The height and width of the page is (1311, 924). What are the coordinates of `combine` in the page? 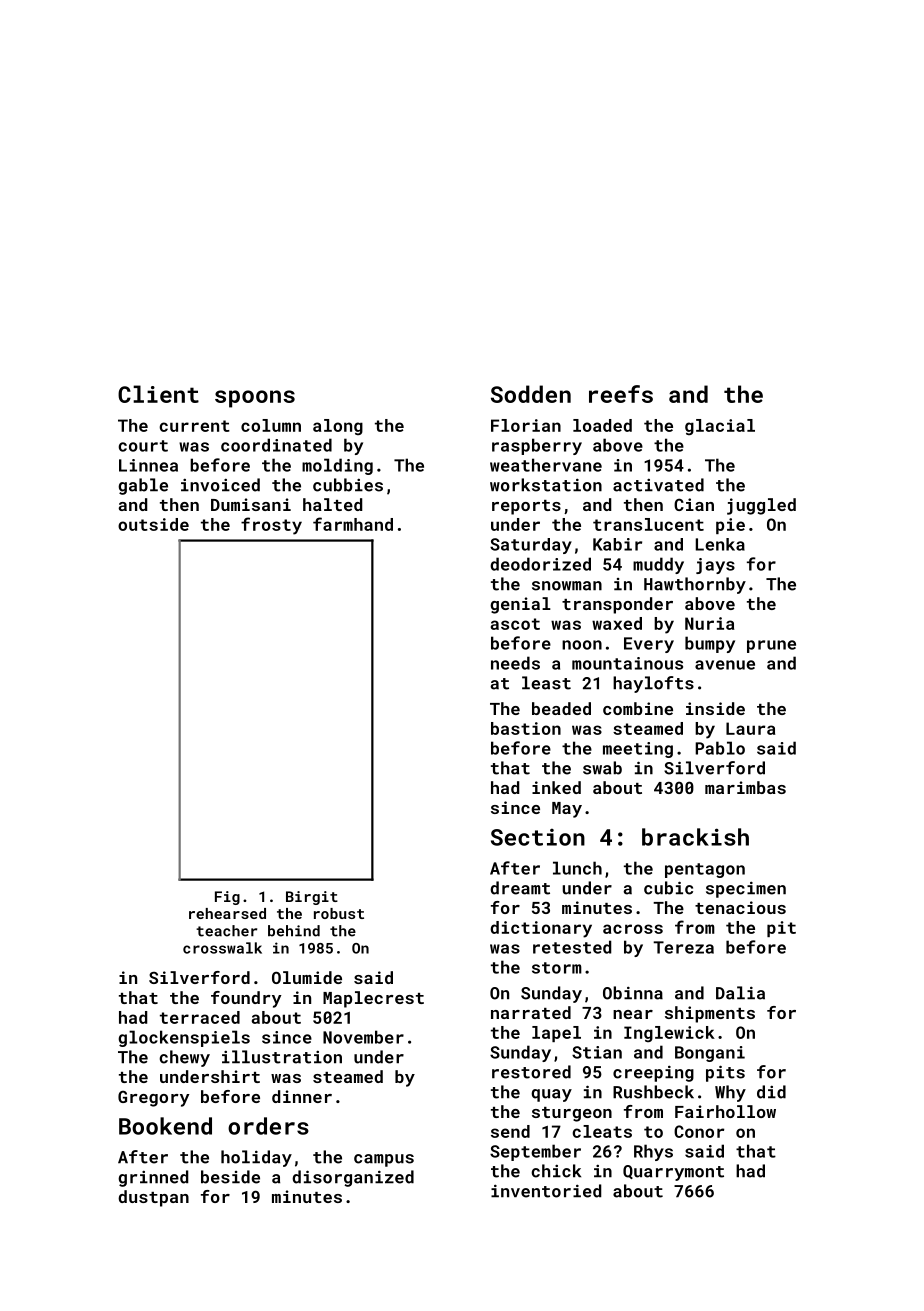 It's located at (638, 708).
